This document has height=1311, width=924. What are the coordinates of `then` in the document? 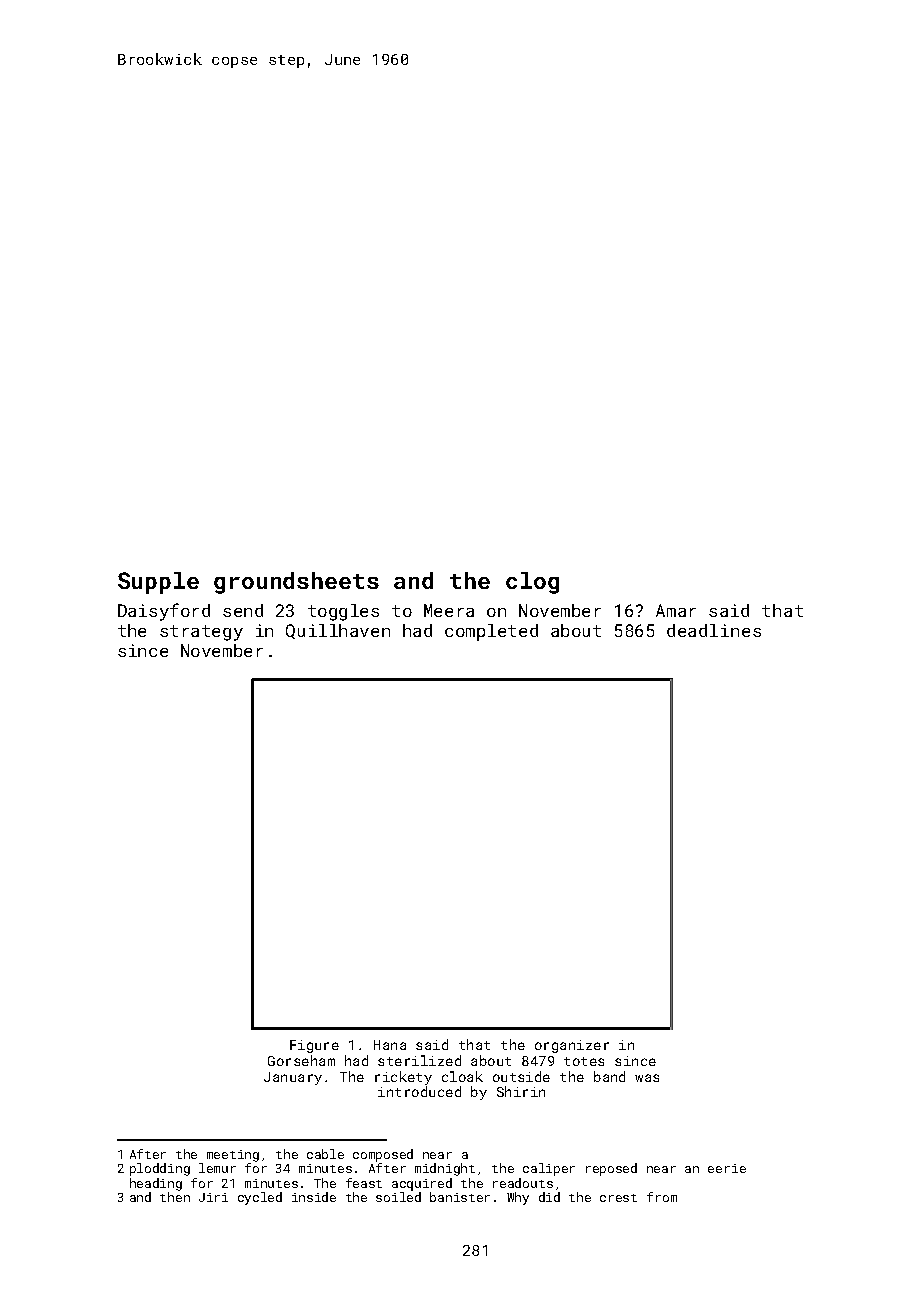 It's located at (175, 1197).
